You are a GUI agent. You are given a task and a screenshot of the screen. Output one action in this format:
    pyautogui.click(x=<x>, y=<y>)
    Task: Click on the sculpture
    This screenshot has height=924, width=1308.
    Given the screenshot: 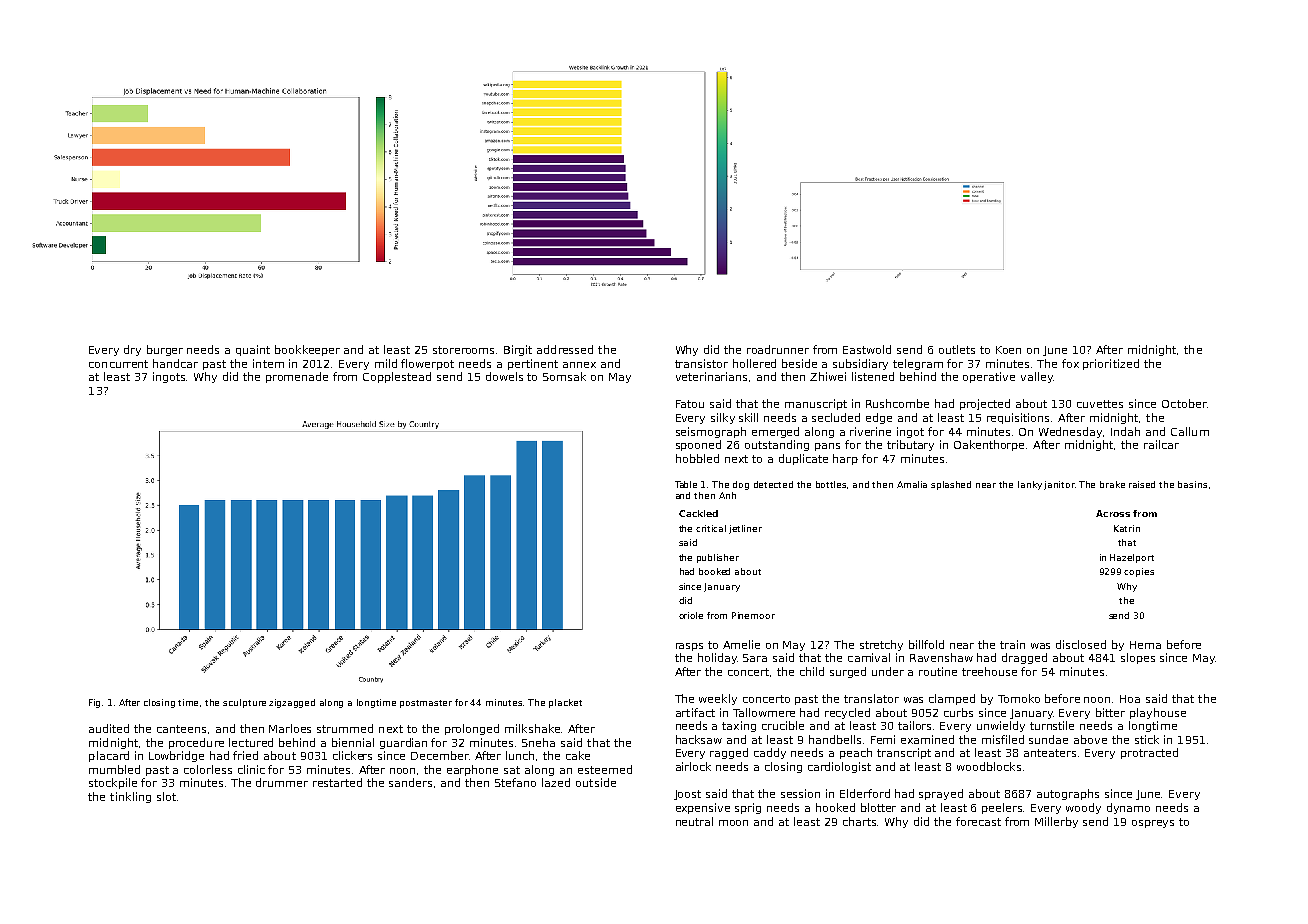 What is the action you would take?
    pyautogui.click(x=244, y=703)
